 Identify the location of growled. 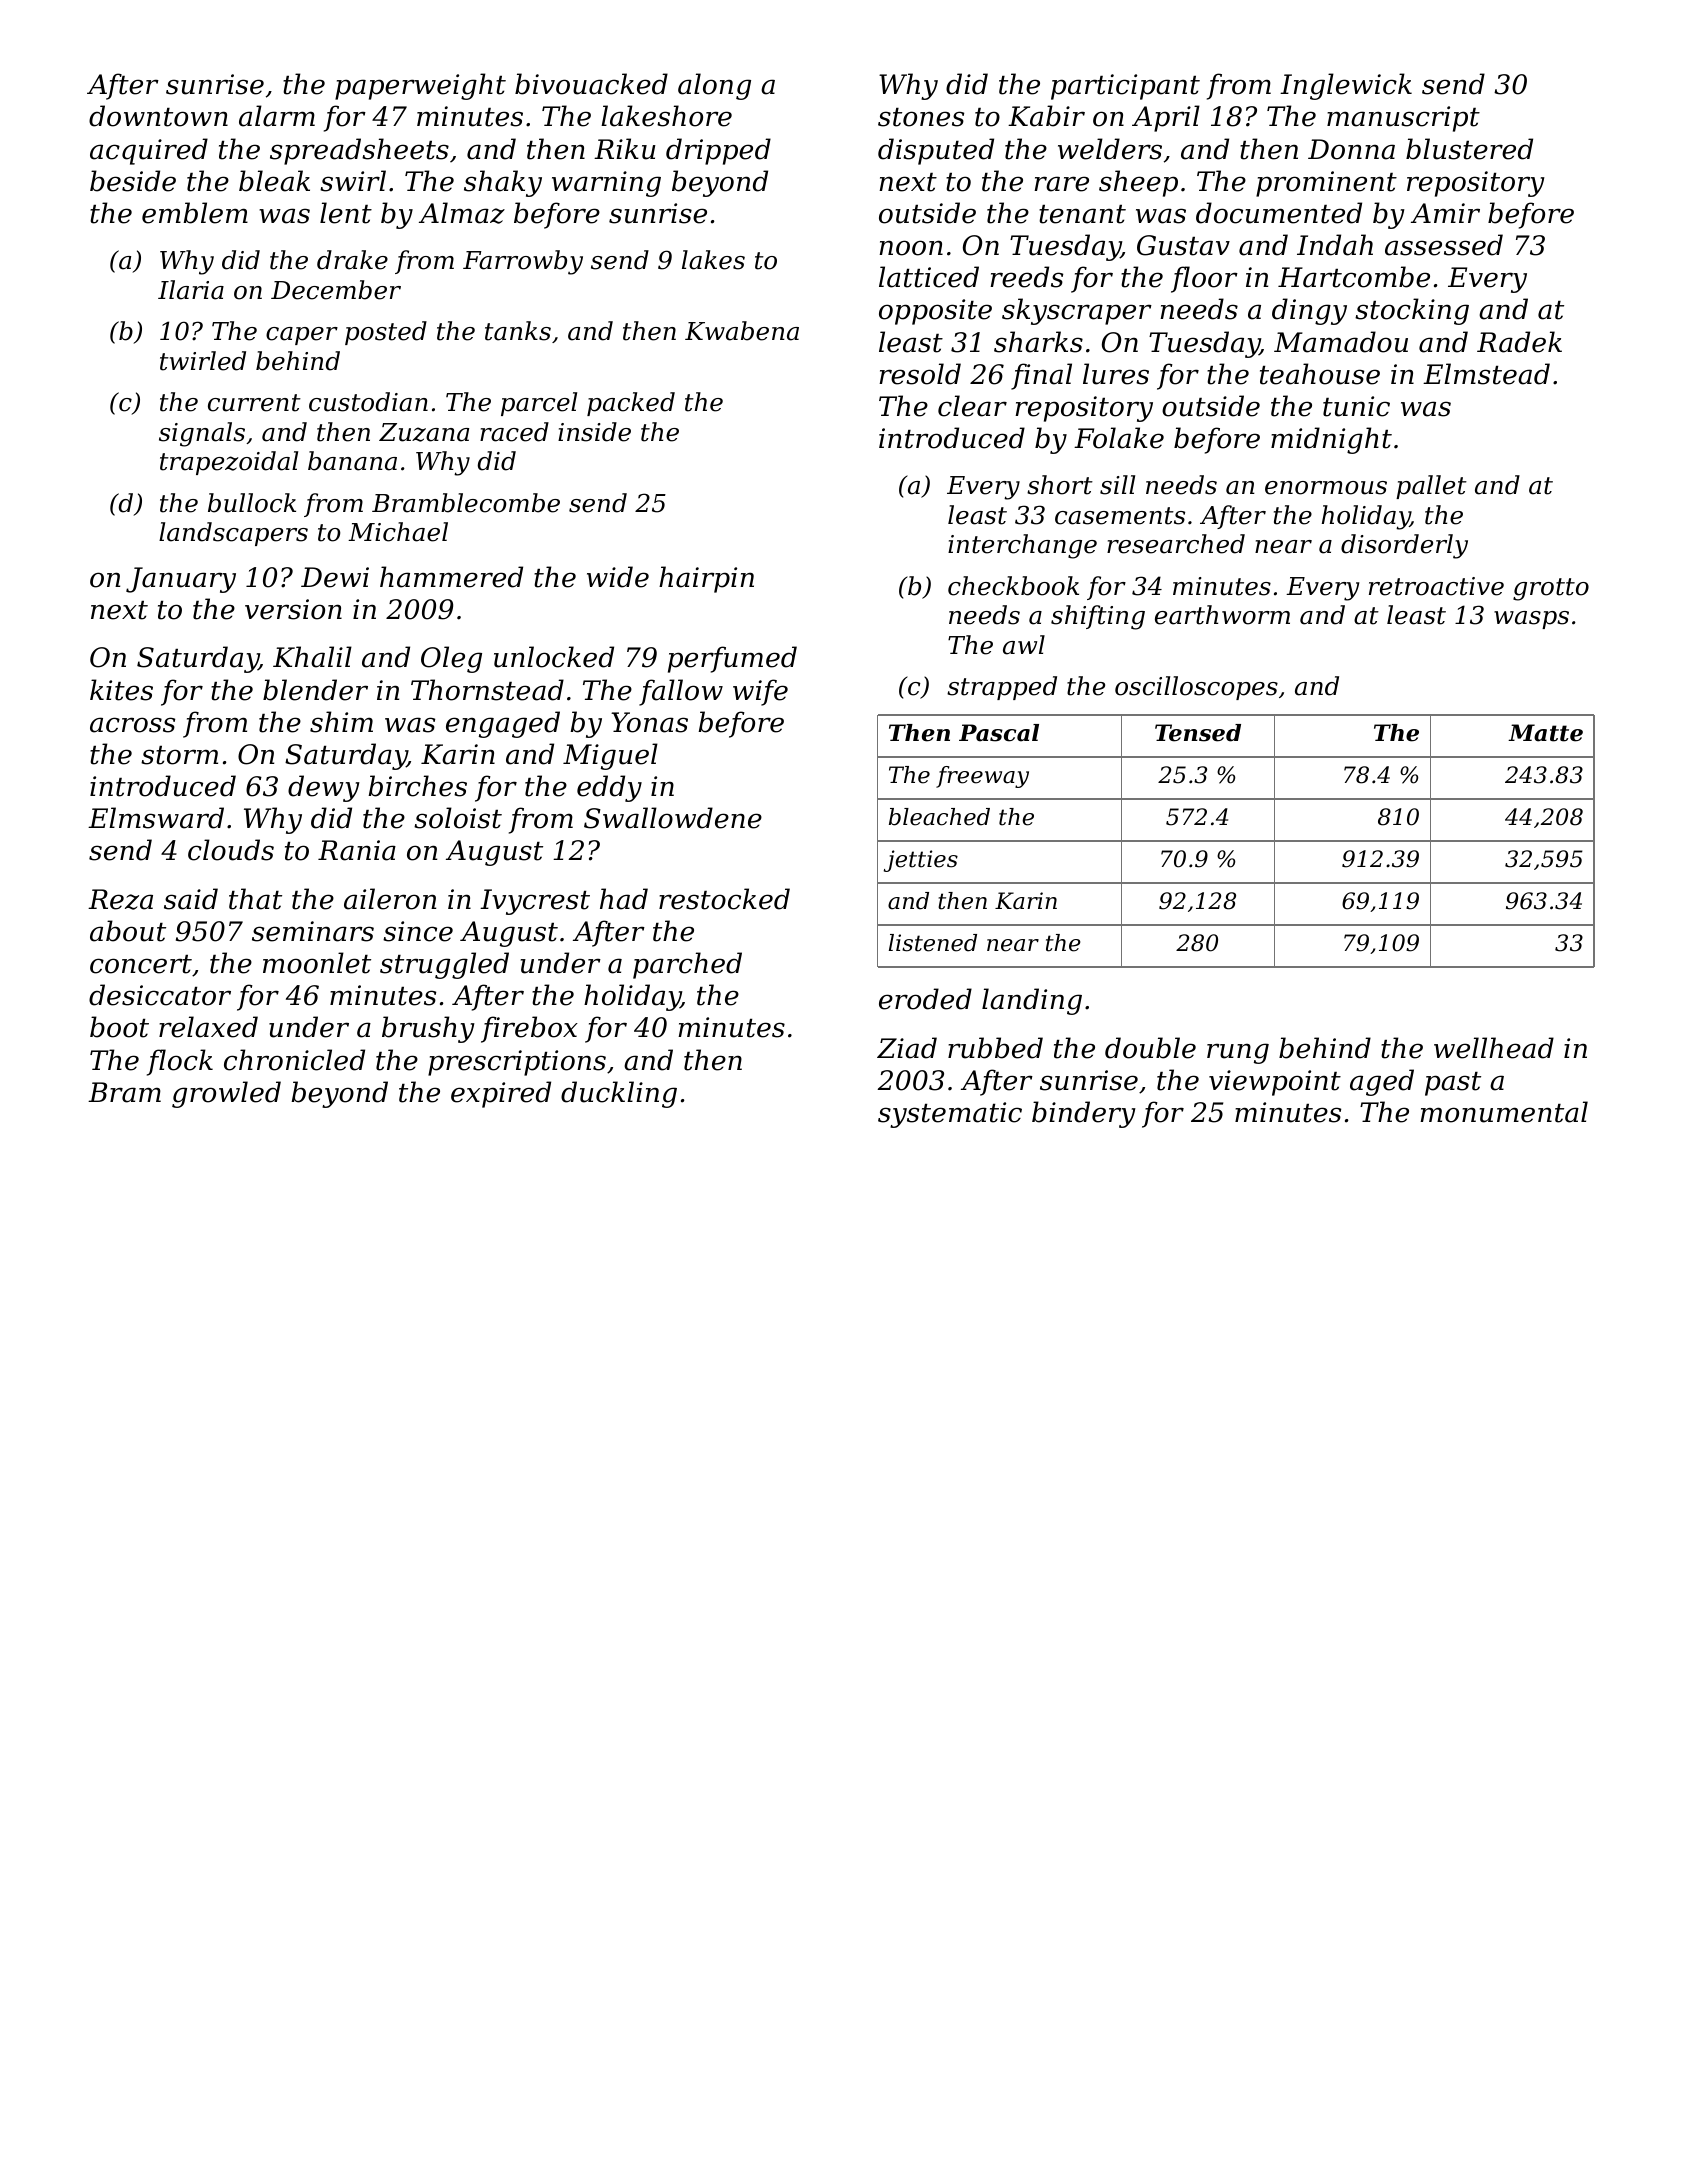
(226, 1094).
